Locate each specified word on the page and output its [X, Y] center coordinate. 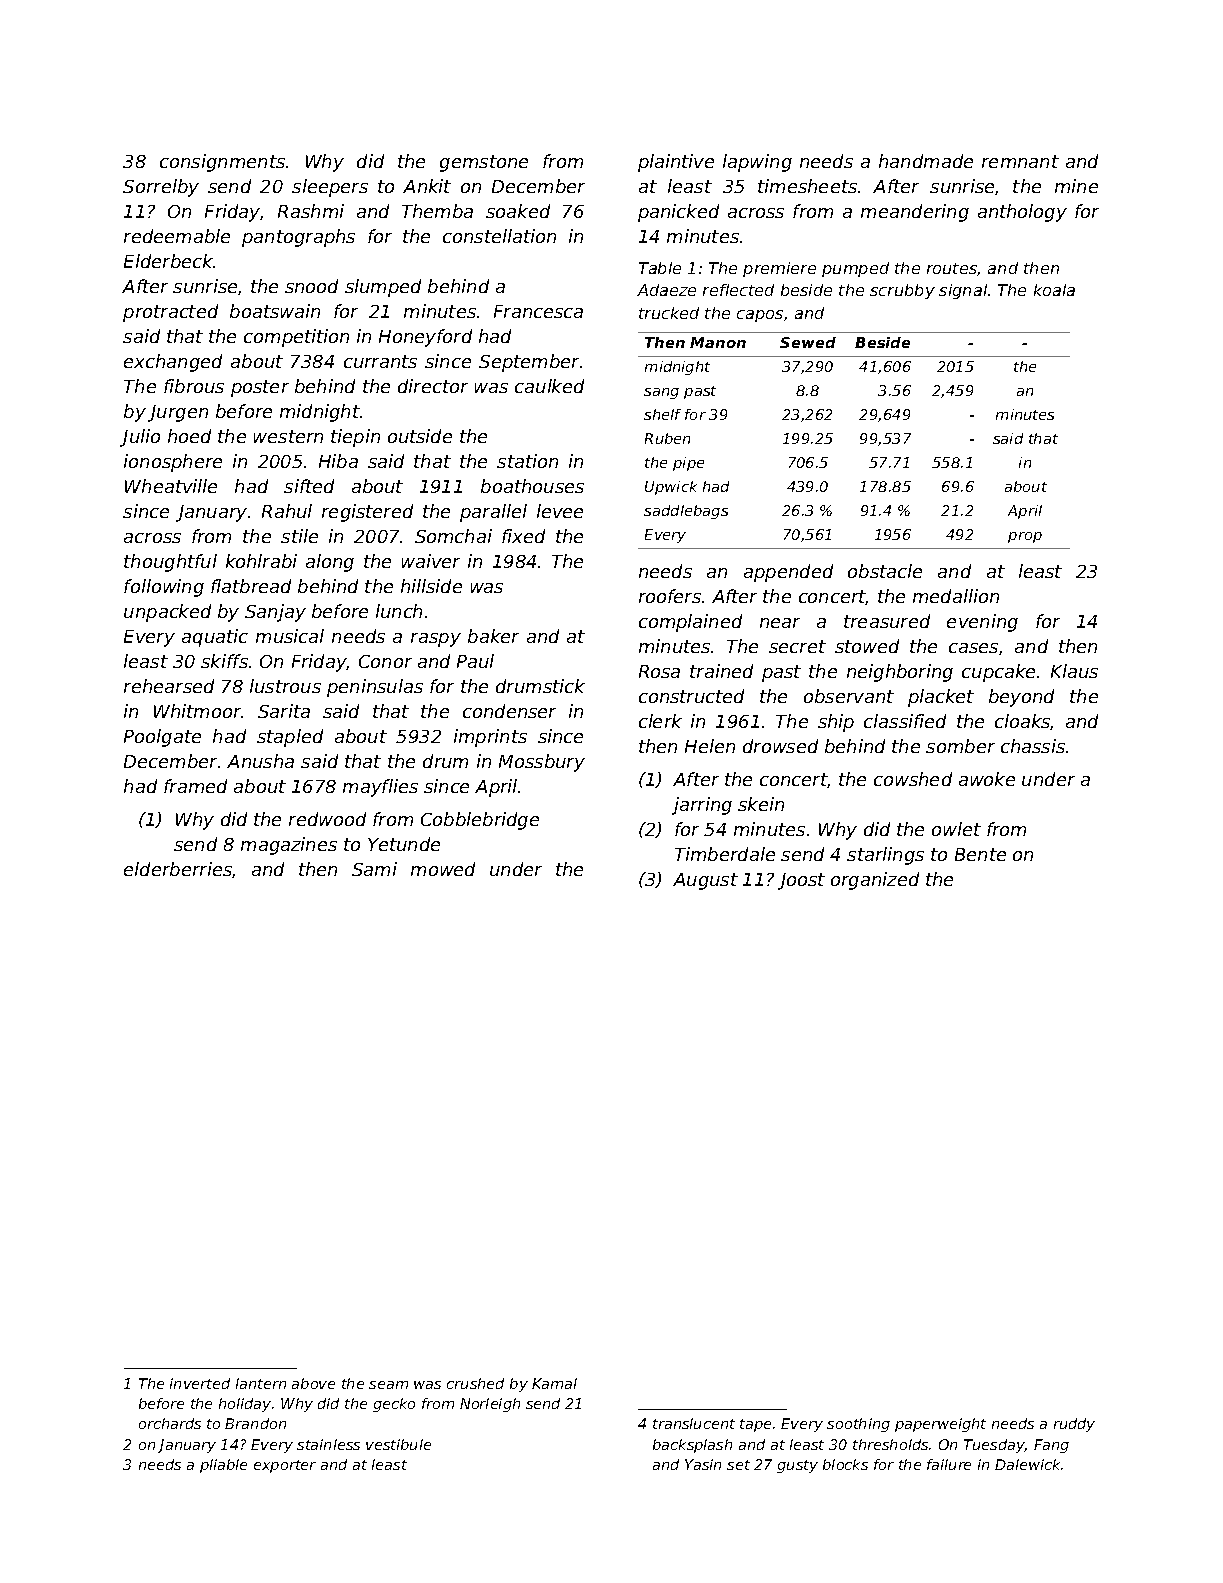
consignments [222, 163]
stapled [290, 738]
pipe [688, 464]
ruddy [1074, 1425]
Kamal [554, 1383]
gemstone [484, 163]
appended [788, 573]
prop [1025, 537]
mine [1076, 186]
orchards [170, 1423]
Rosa [659, 671]
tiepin [355, 438]
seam [388, 1385]
